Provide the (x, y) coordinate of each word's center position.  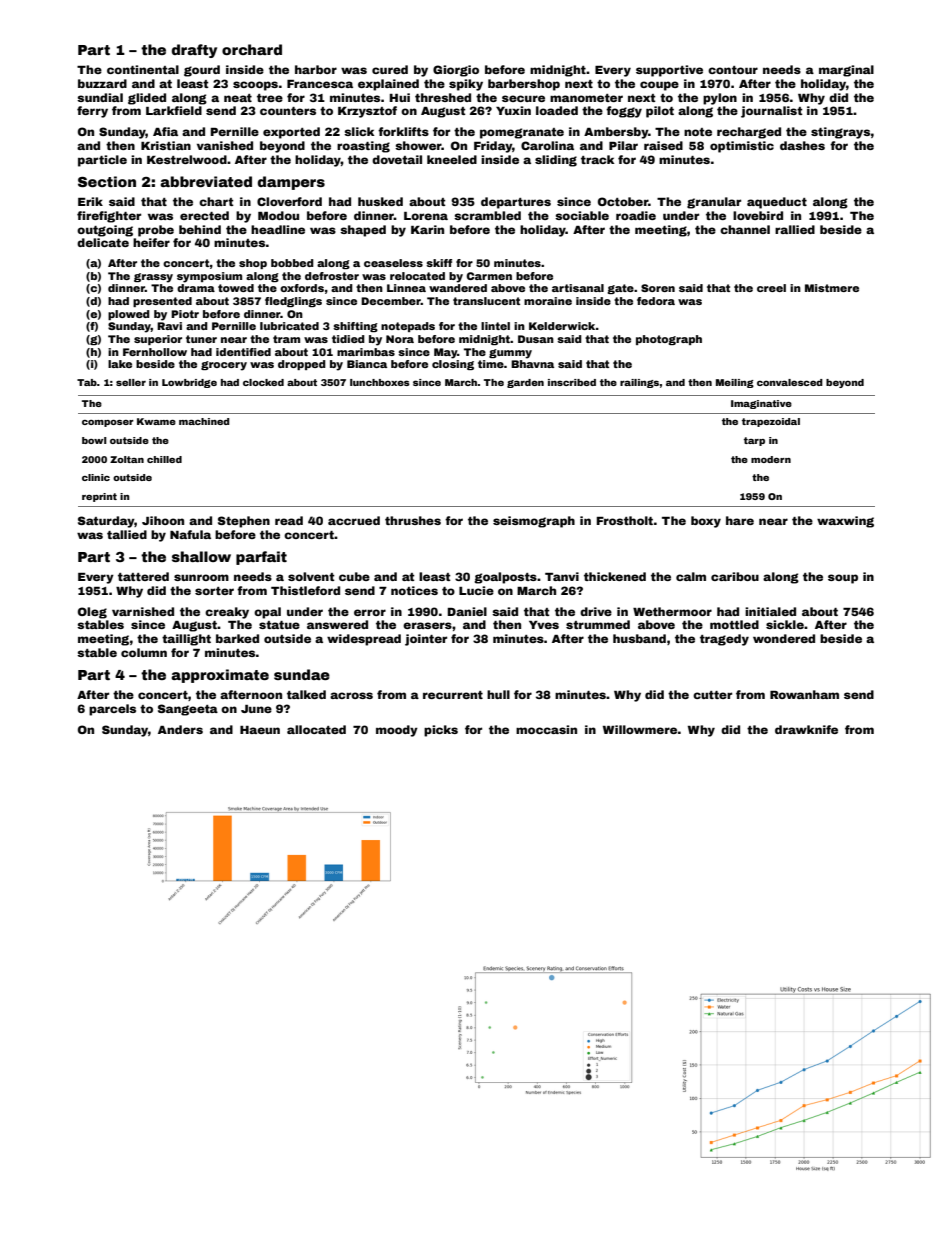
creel (771, 288)
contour (733, 70)
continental (143, 69)
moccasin (546, 729)
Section (107, 181)
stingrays (841, 133)
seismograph (534, 522)
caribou (735, 576)
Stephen (244, 522)
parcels (112, 710)
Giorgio (456, 71)
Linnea (406, 288)
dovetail (397, 159)
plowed (129, 315)
